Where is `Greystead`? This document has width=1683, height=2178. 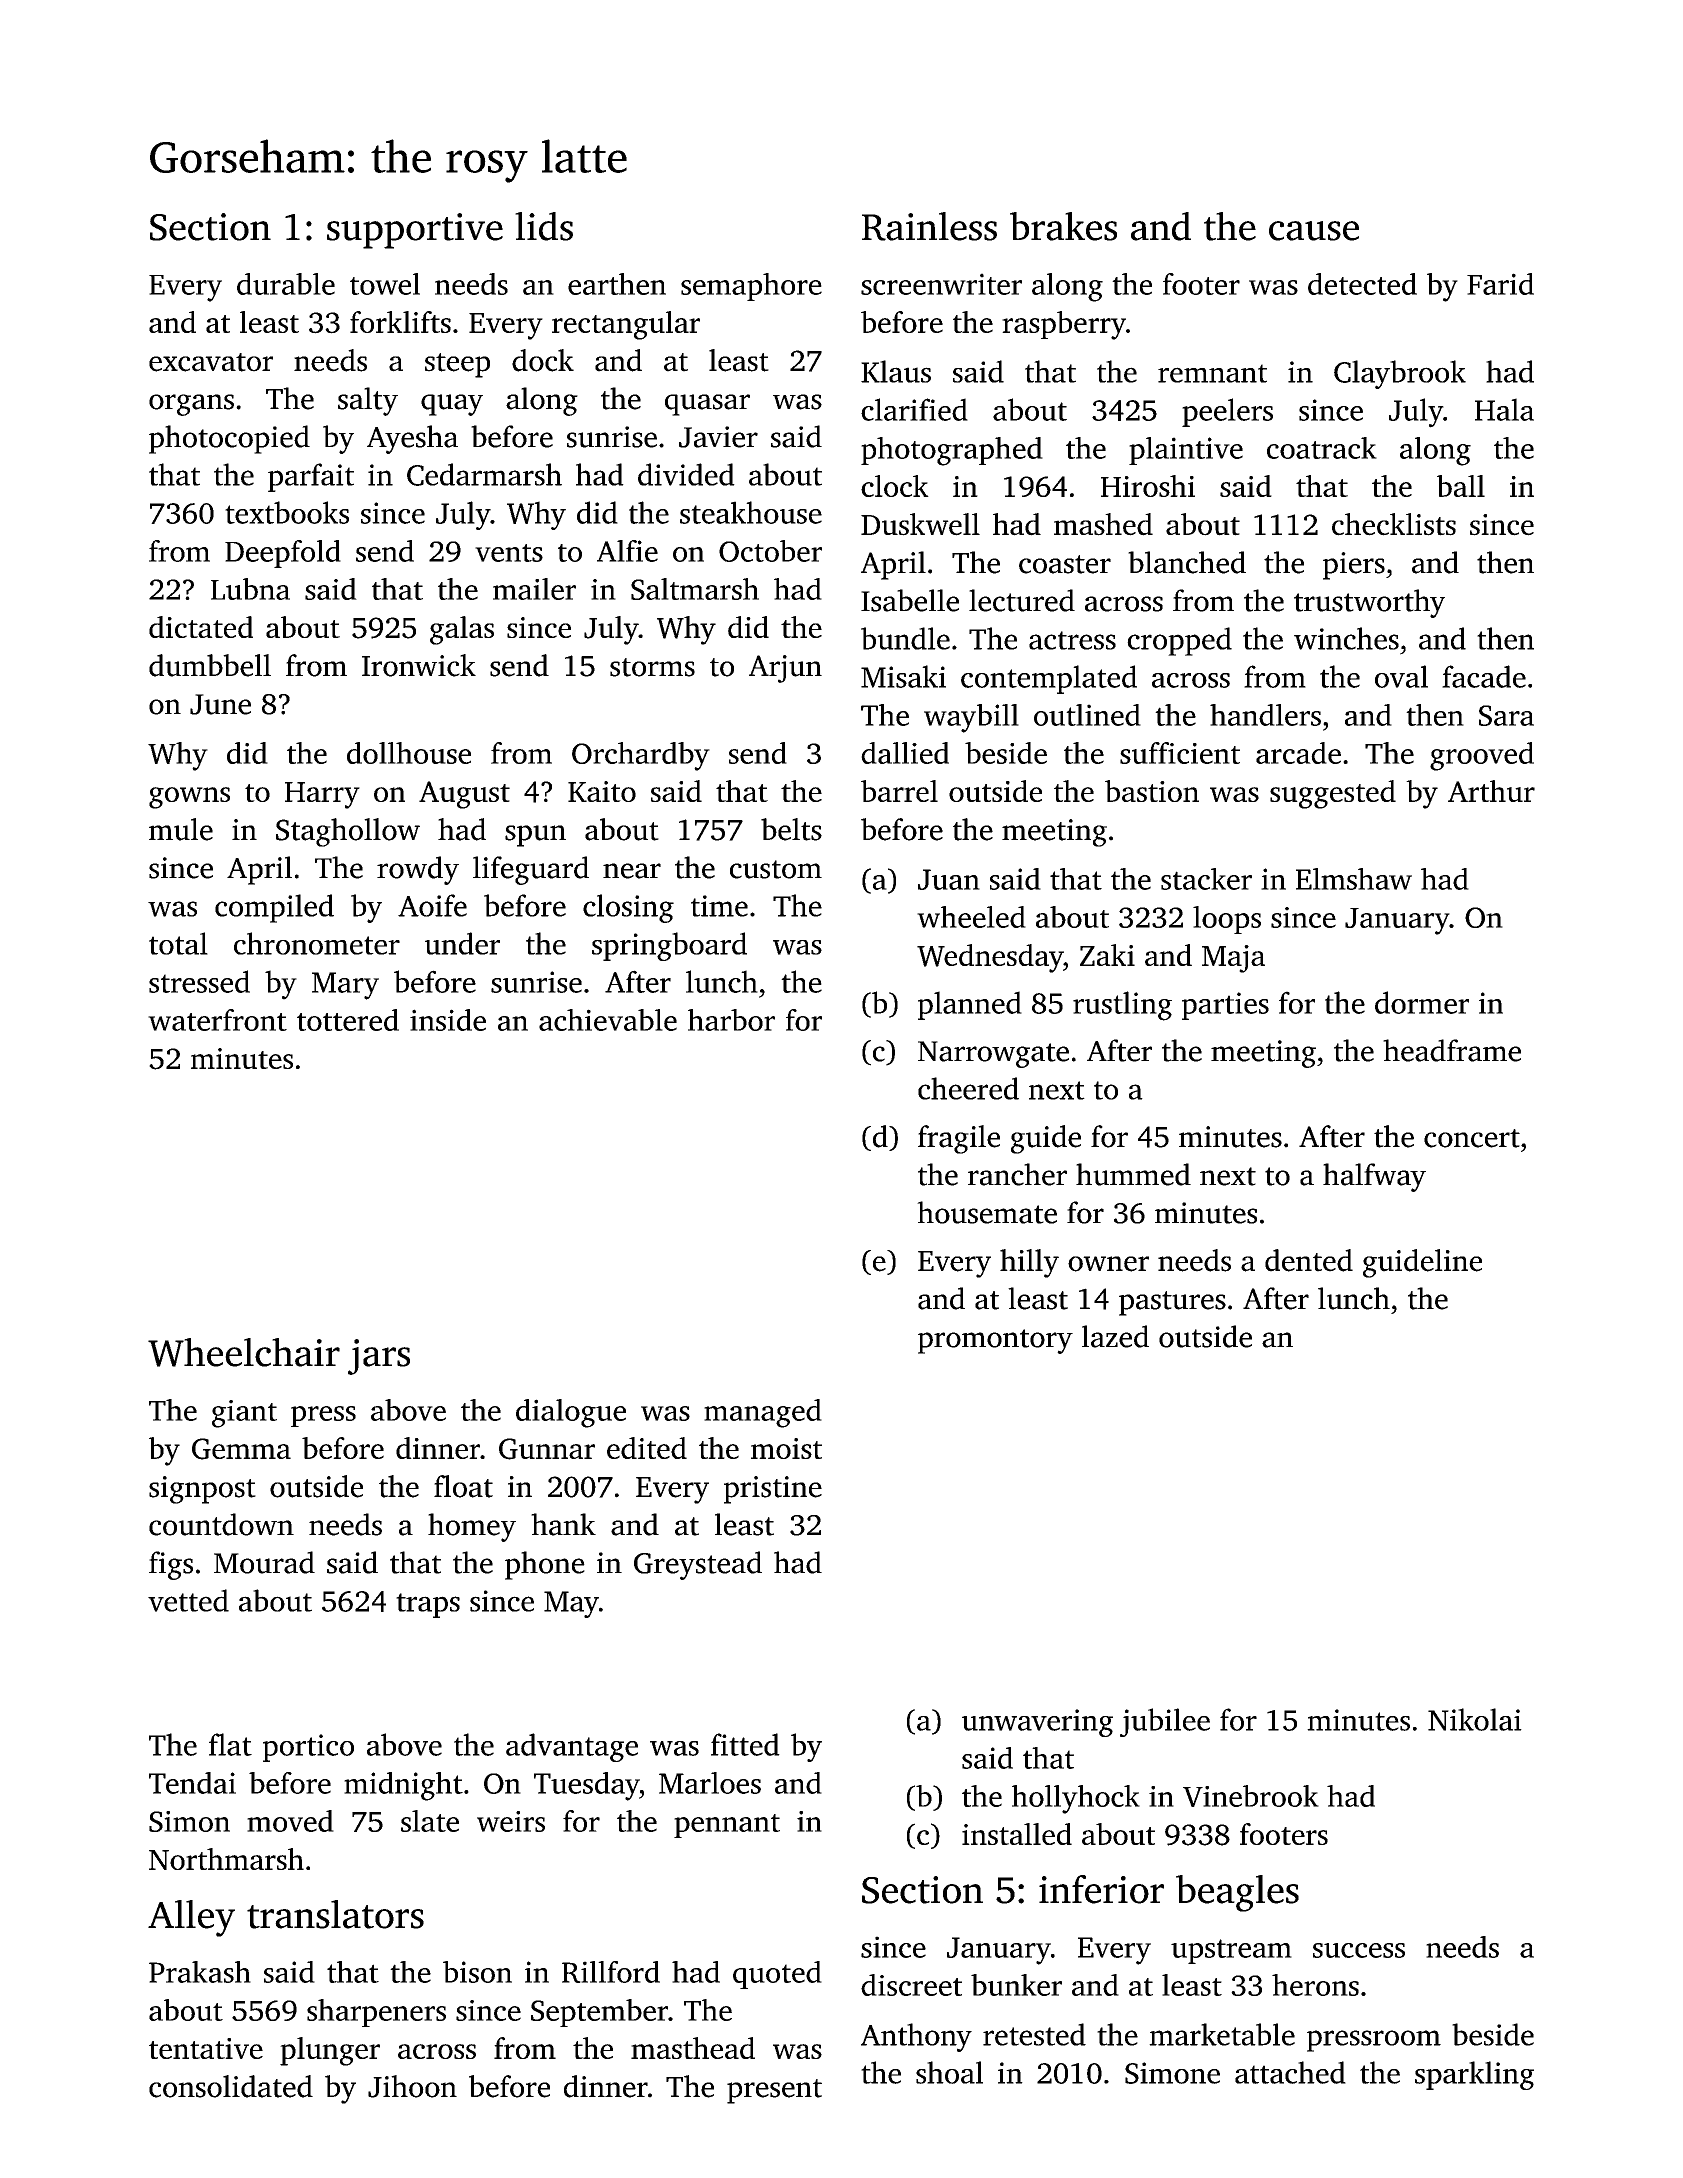
Greystead is located at coordinates (698, 1565).
